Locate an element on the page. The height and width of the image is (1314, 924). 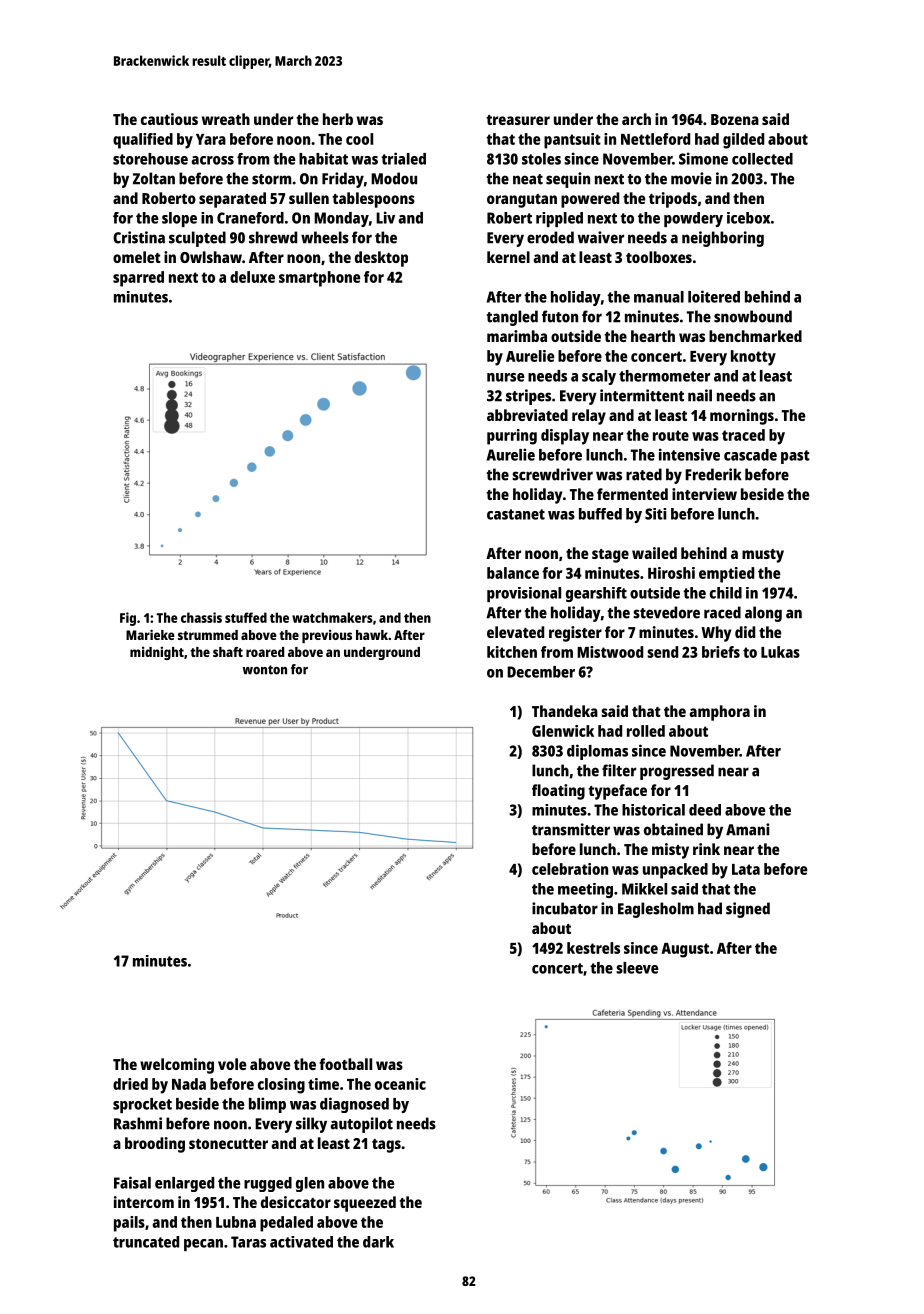
benchmarked is located at coordinates (755, 336).
